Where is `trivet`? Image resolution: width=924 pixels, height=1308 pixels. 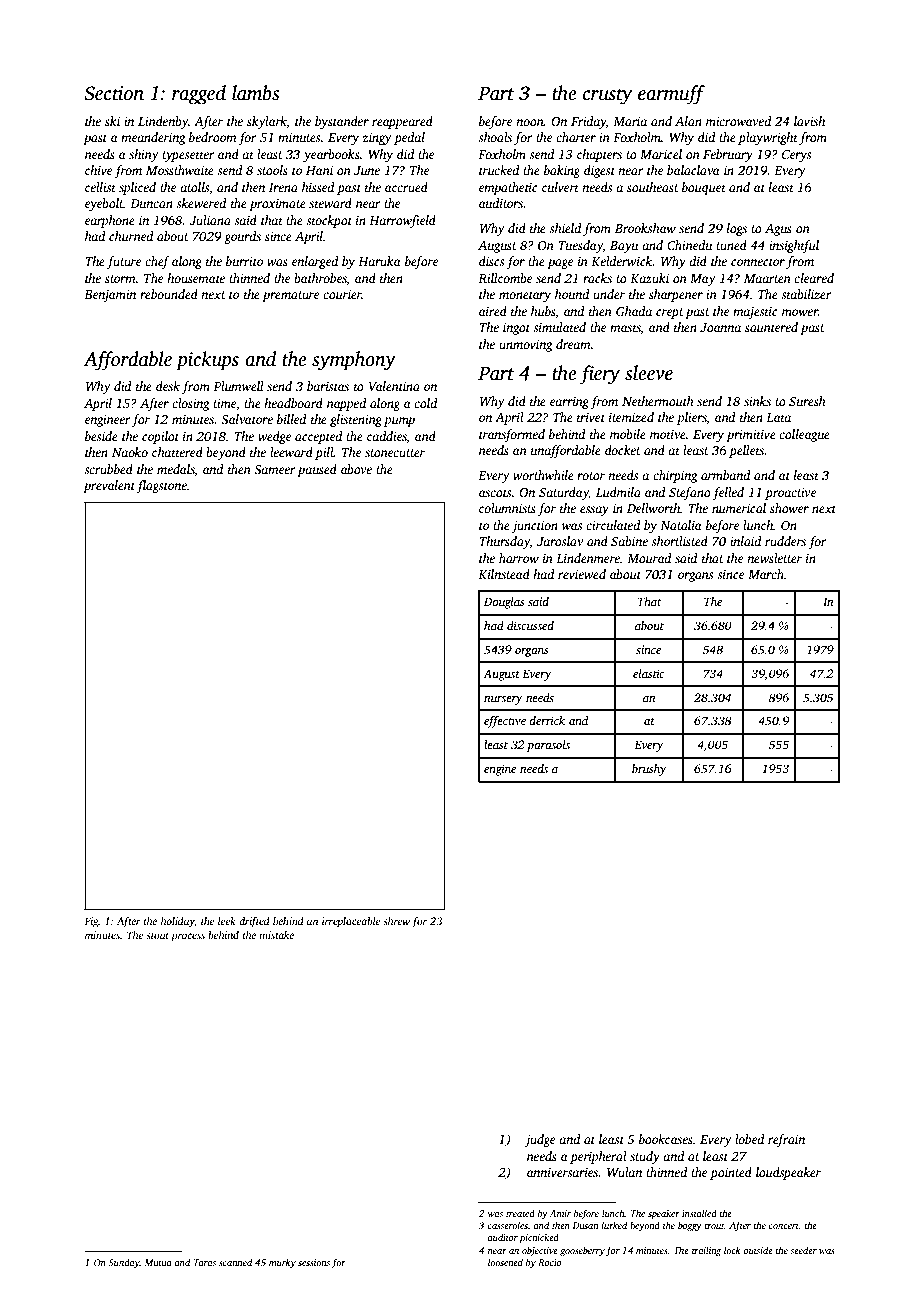 trivet is located at coordinates (591, 417).
